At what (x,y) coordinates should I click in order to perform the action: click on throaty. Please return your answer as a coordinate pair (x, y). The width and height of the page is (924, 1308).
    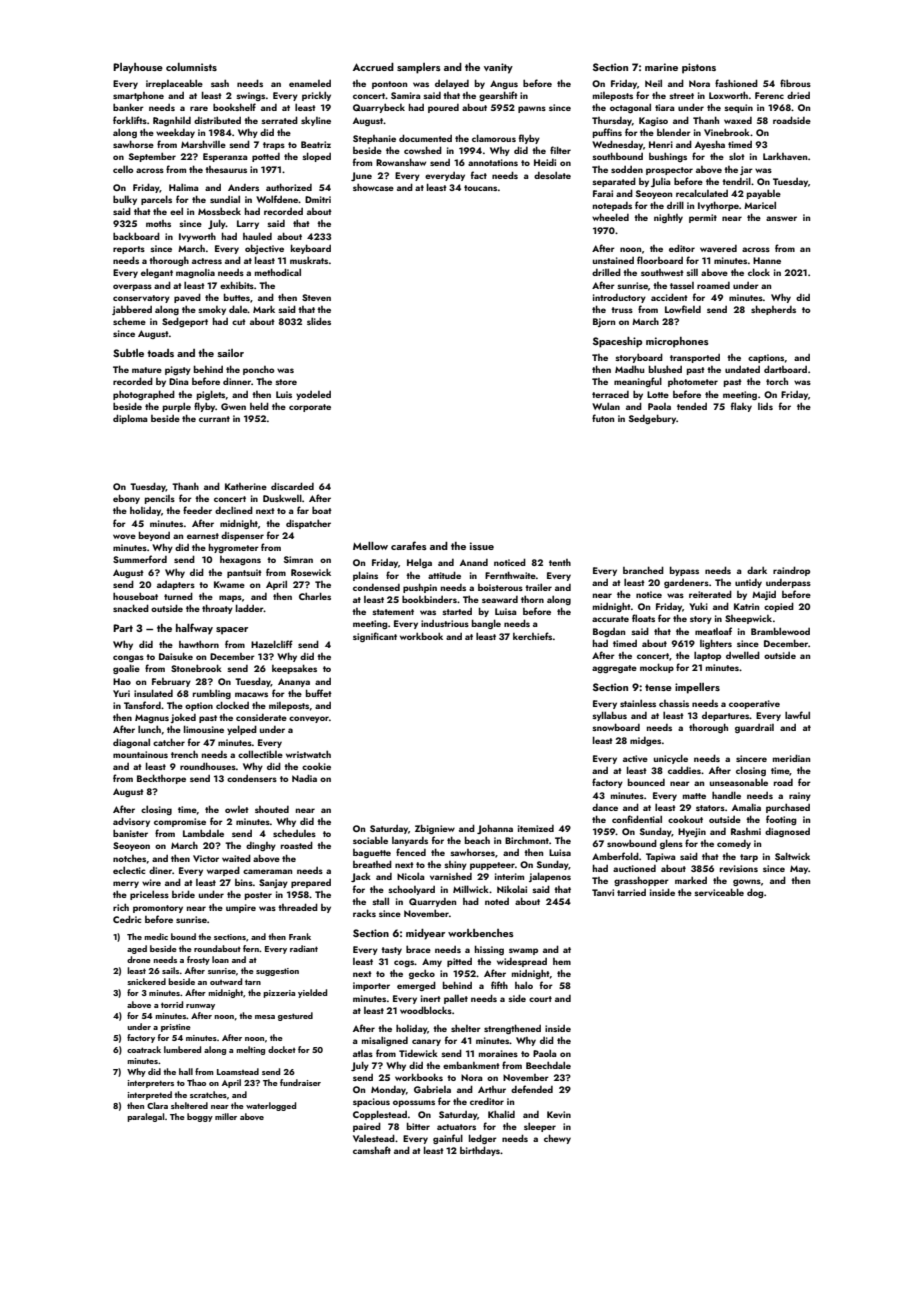
    Looking at the image, I should click on (217, 609).
